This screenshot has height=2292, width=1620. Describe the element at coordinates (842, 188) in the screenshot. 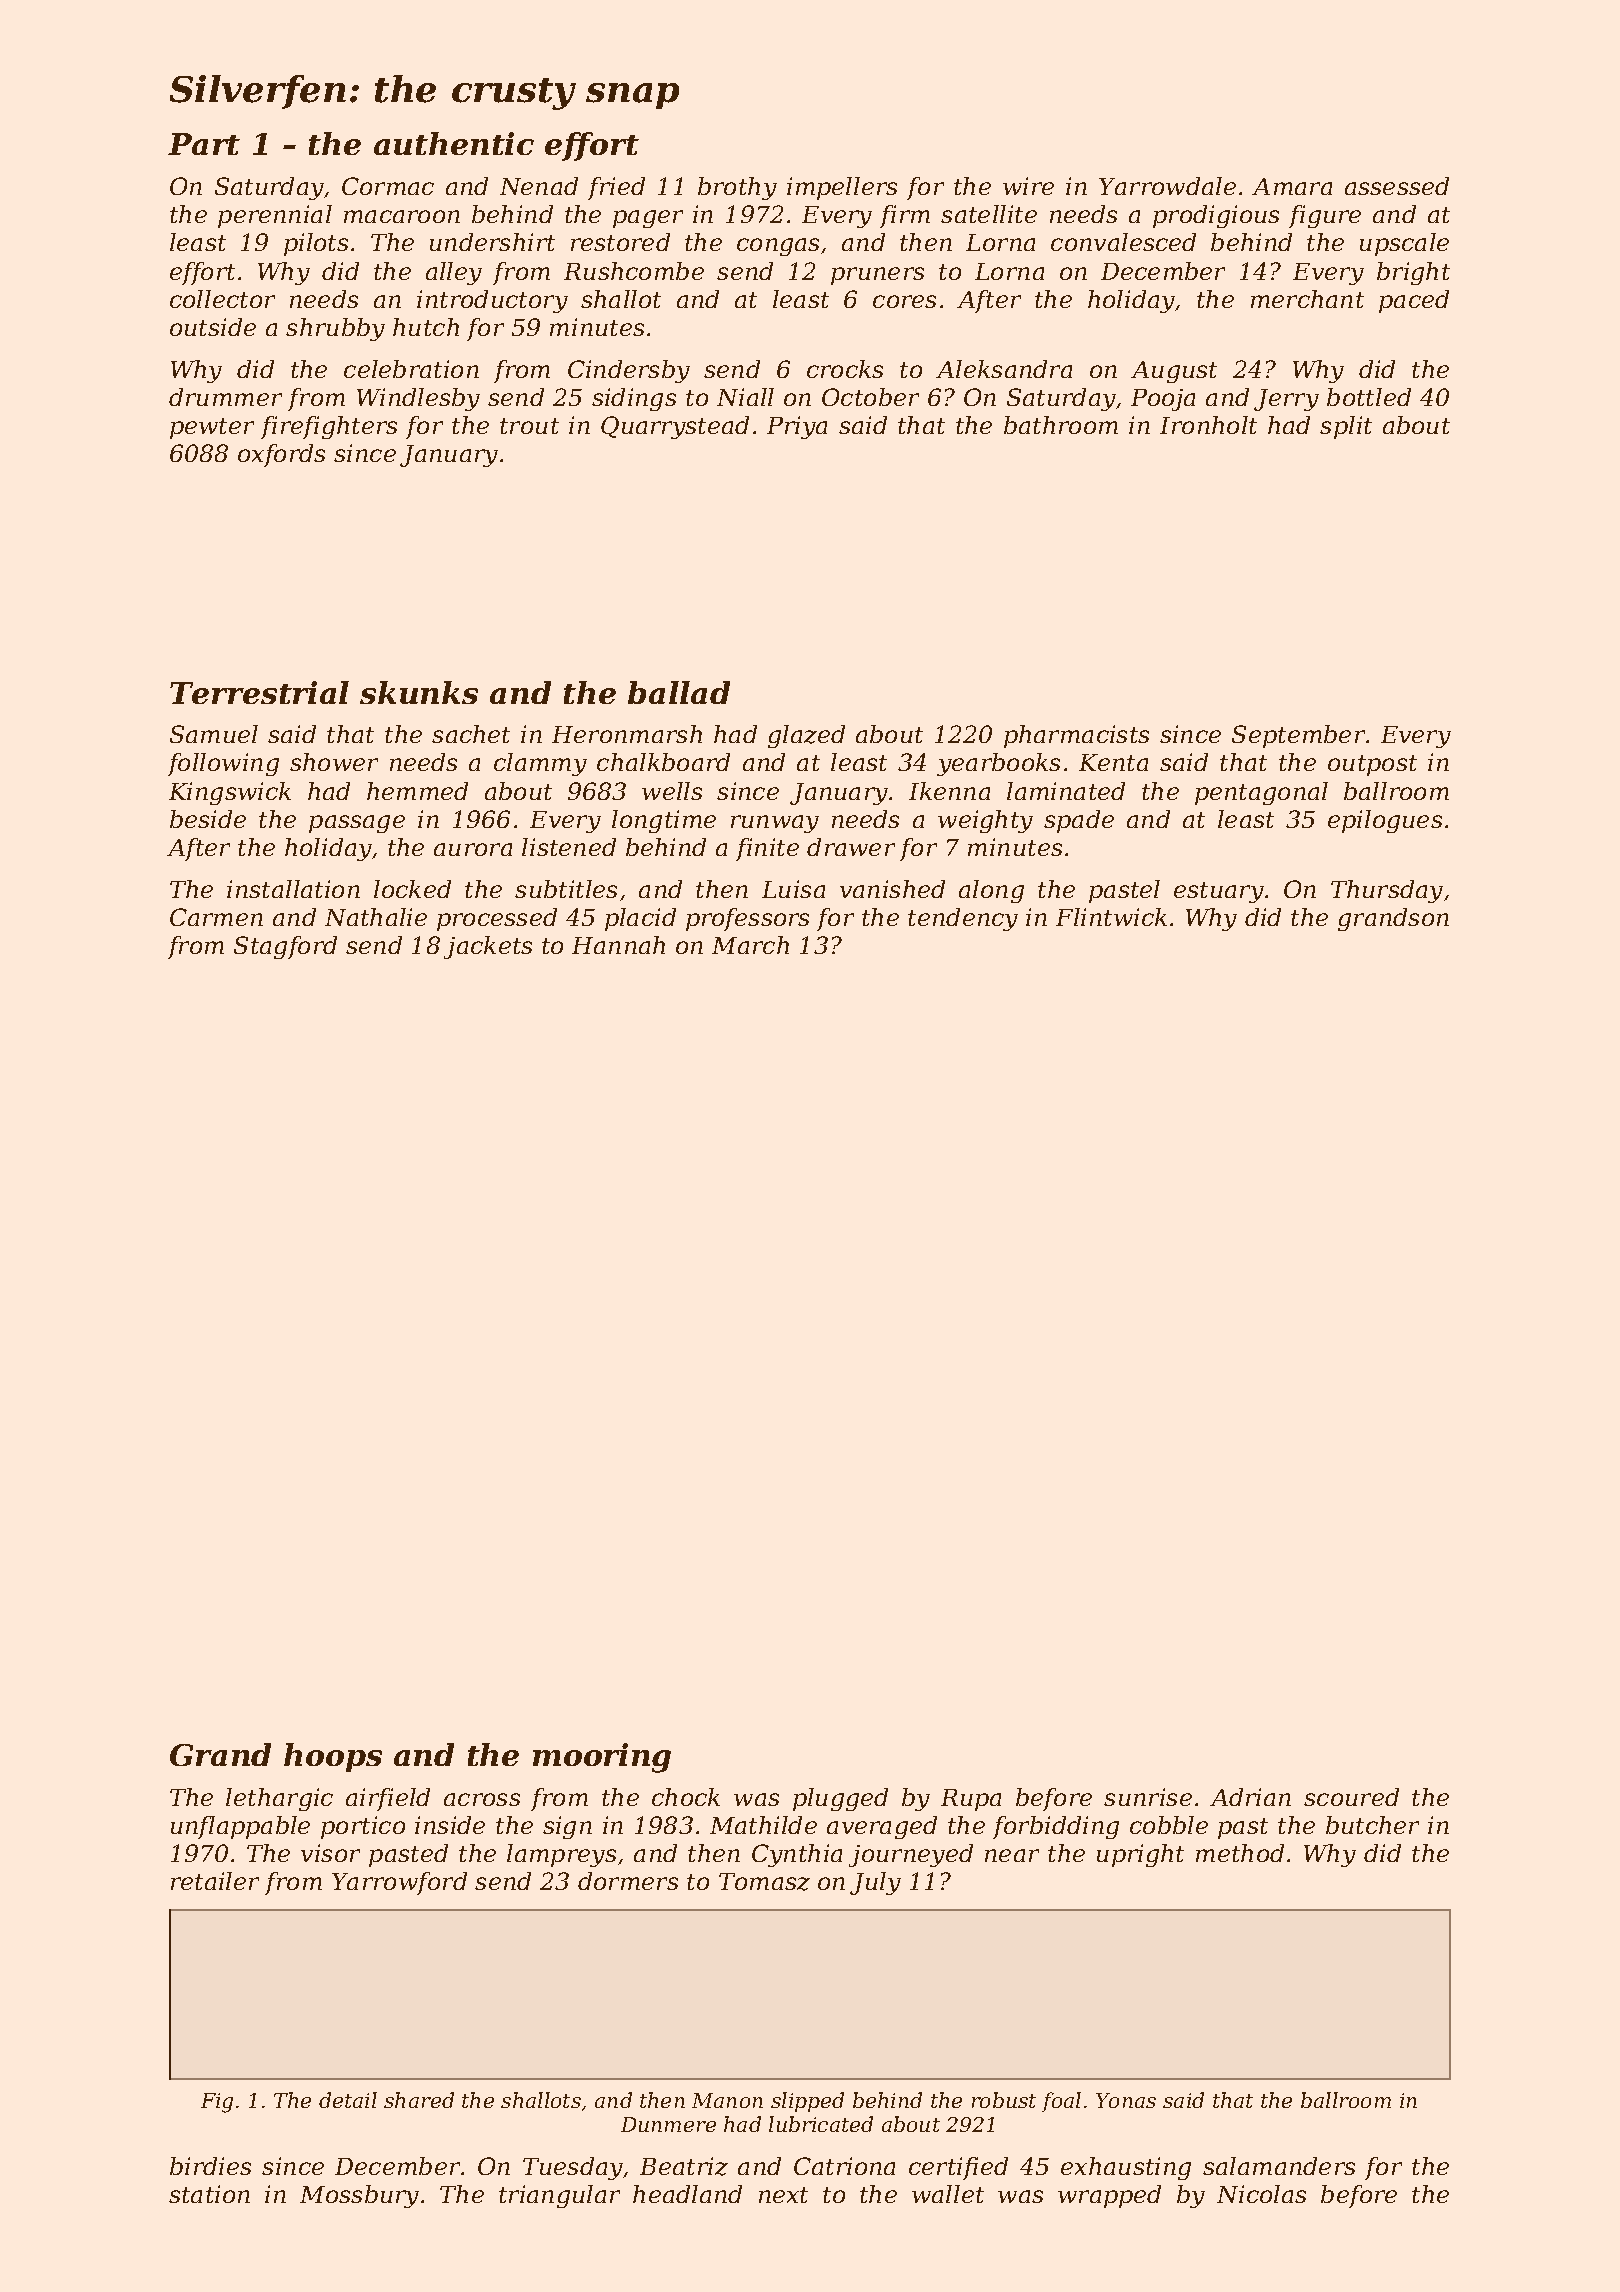

I see `impellers` at that location.
